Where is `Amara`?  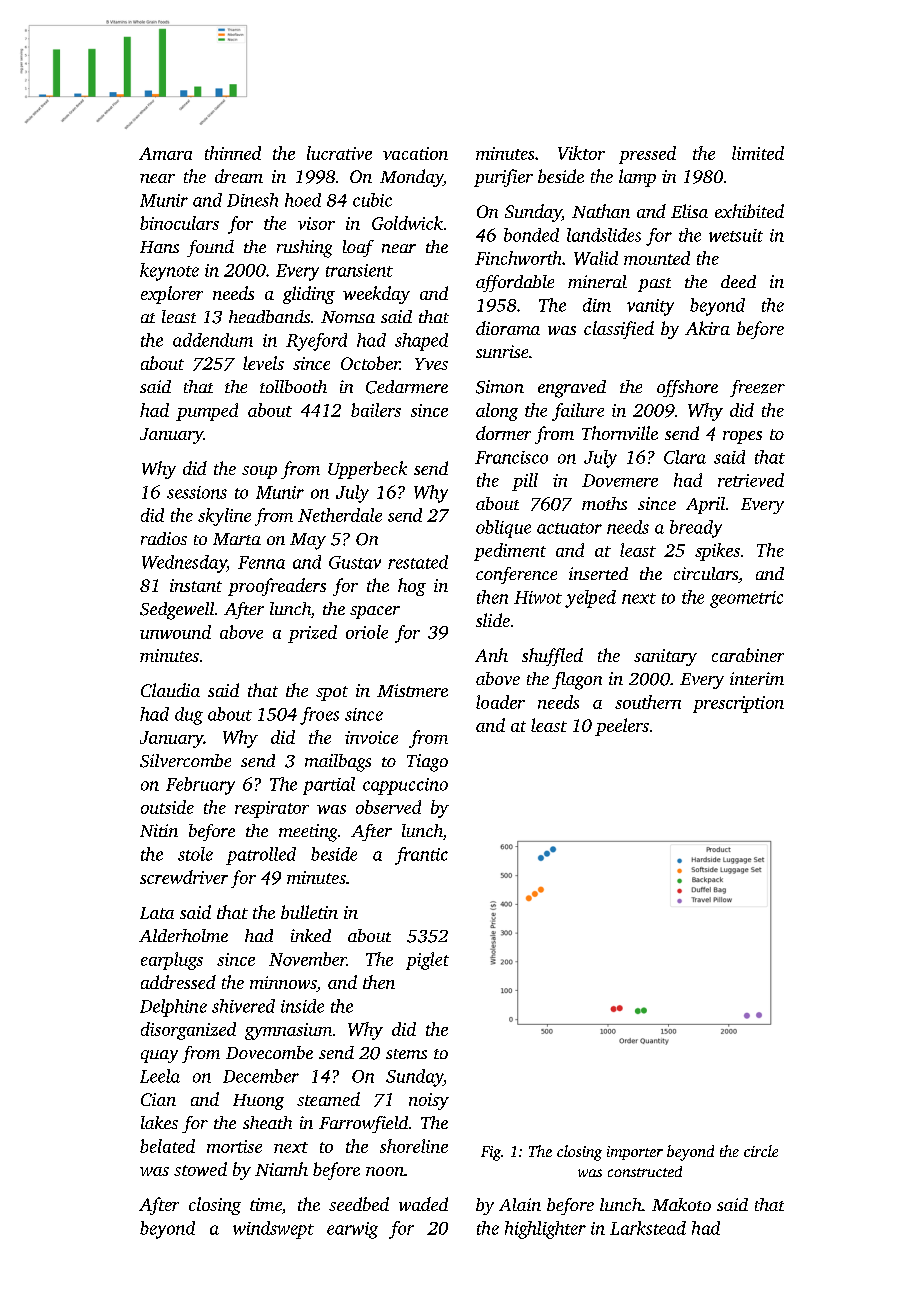
Amara is located at coordinates (165, 153).
